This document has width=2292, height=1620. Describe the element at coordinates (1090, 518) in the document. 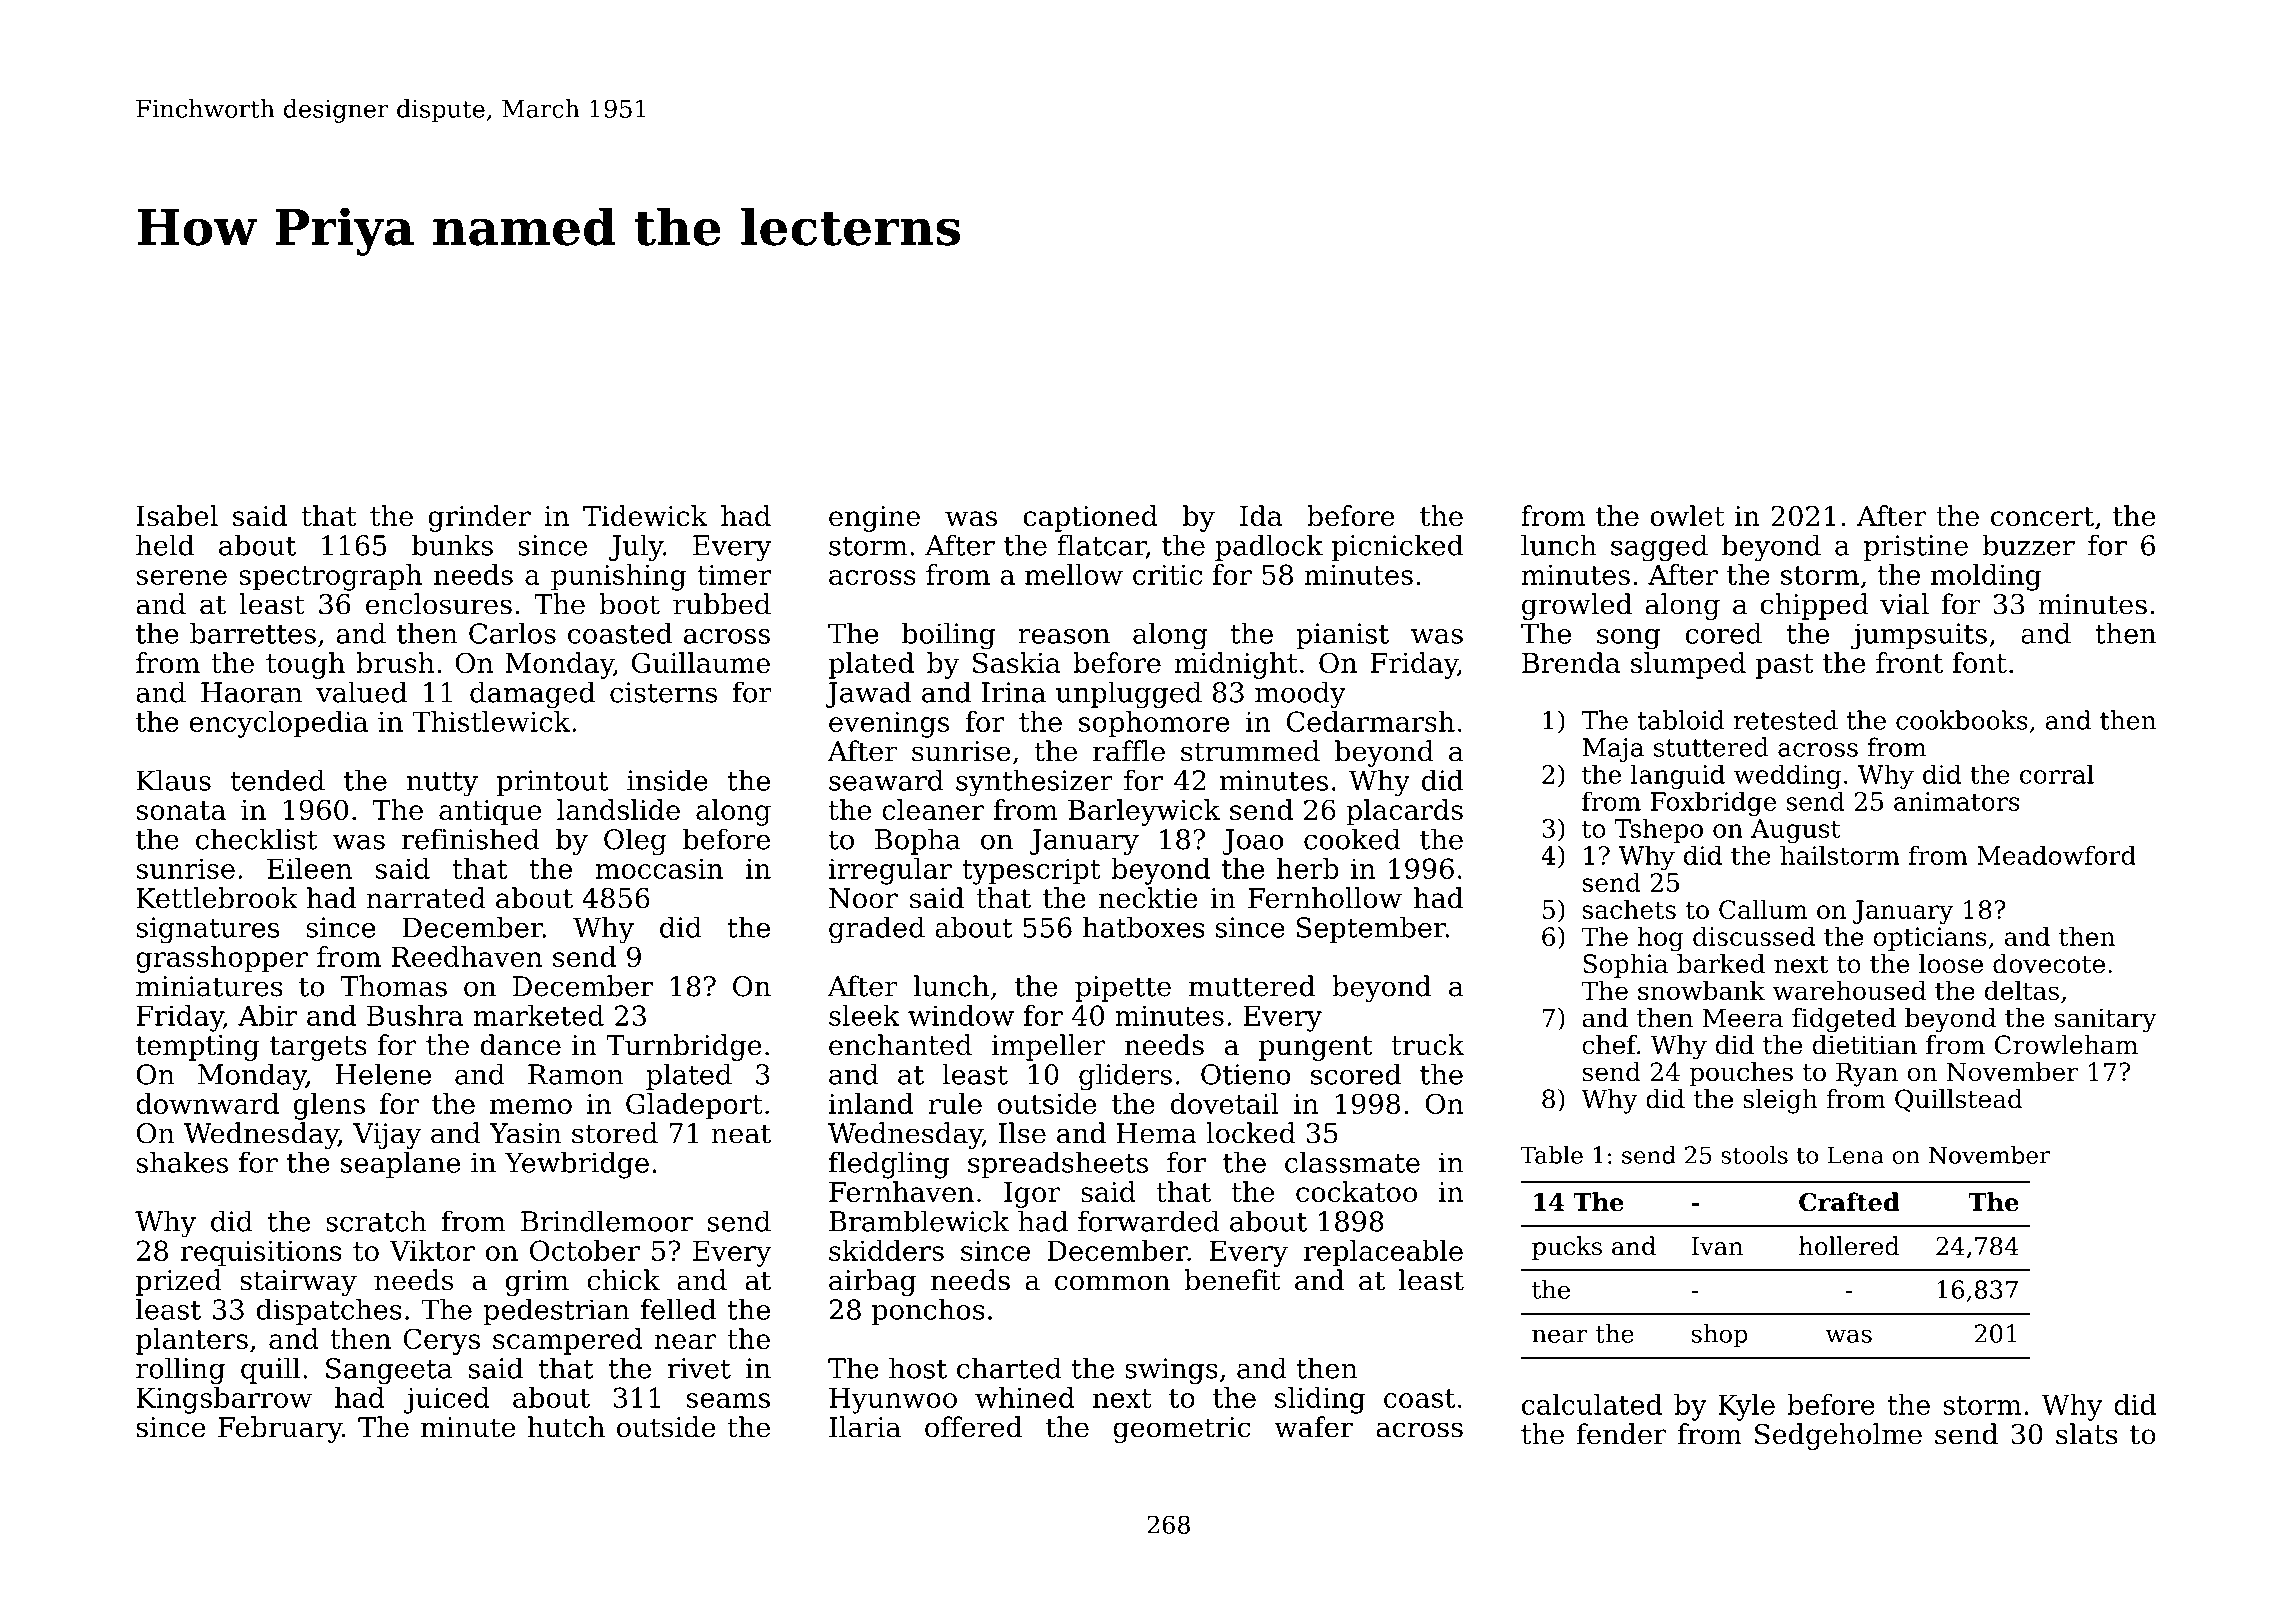

I see `captioned` at that location.
